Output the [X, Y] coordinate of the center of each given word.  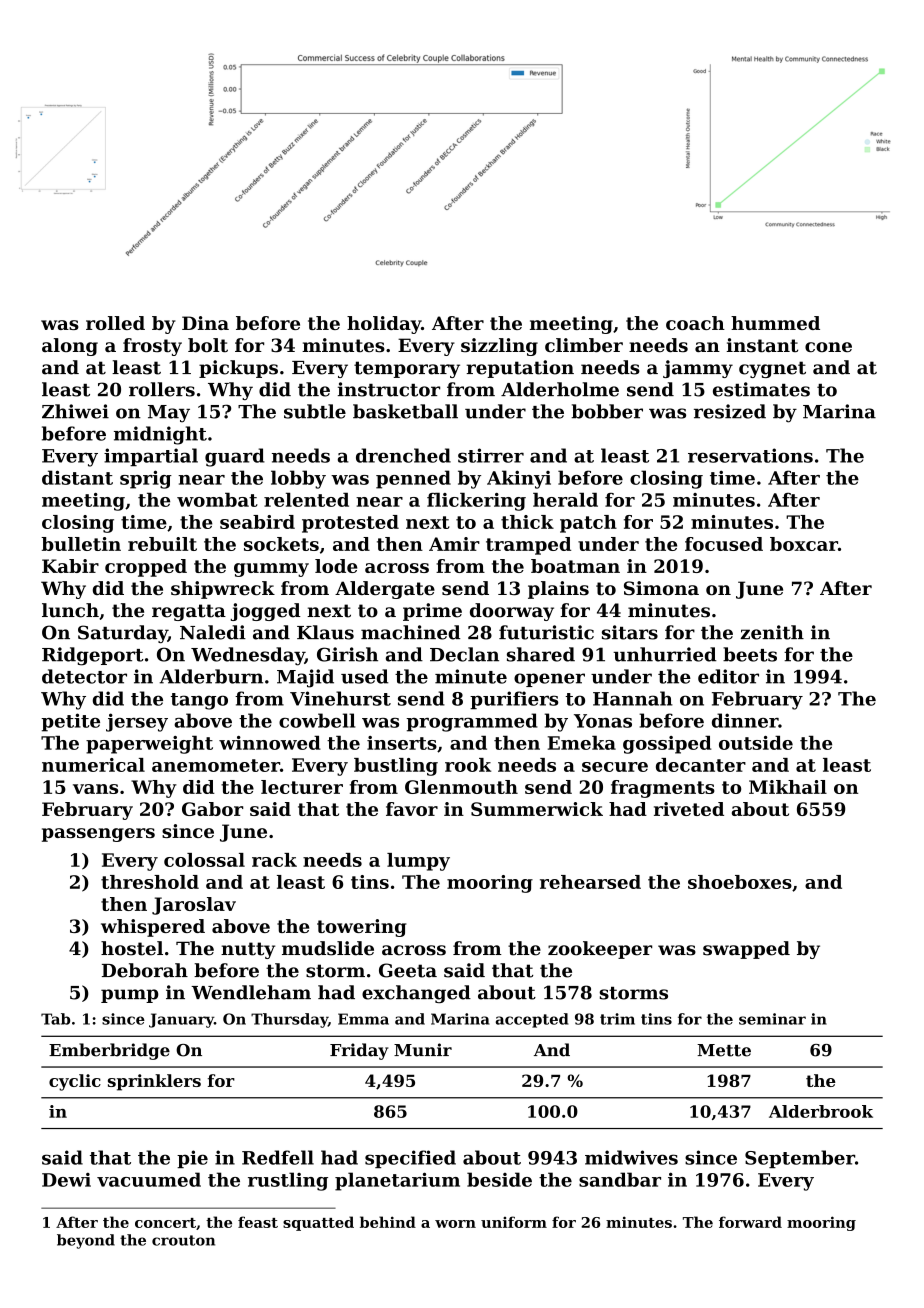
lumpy [418, 862]
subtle [315, 411]
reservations [750, 455]
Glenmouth [461, 787]
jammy [698, 369]
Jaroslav [194, 906]
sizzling [499, 347]
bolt [208, 345]
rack [274, 860]
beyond [86, 1241]
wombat [217, 500]
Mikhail [788, 787]
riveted [689, 809]
